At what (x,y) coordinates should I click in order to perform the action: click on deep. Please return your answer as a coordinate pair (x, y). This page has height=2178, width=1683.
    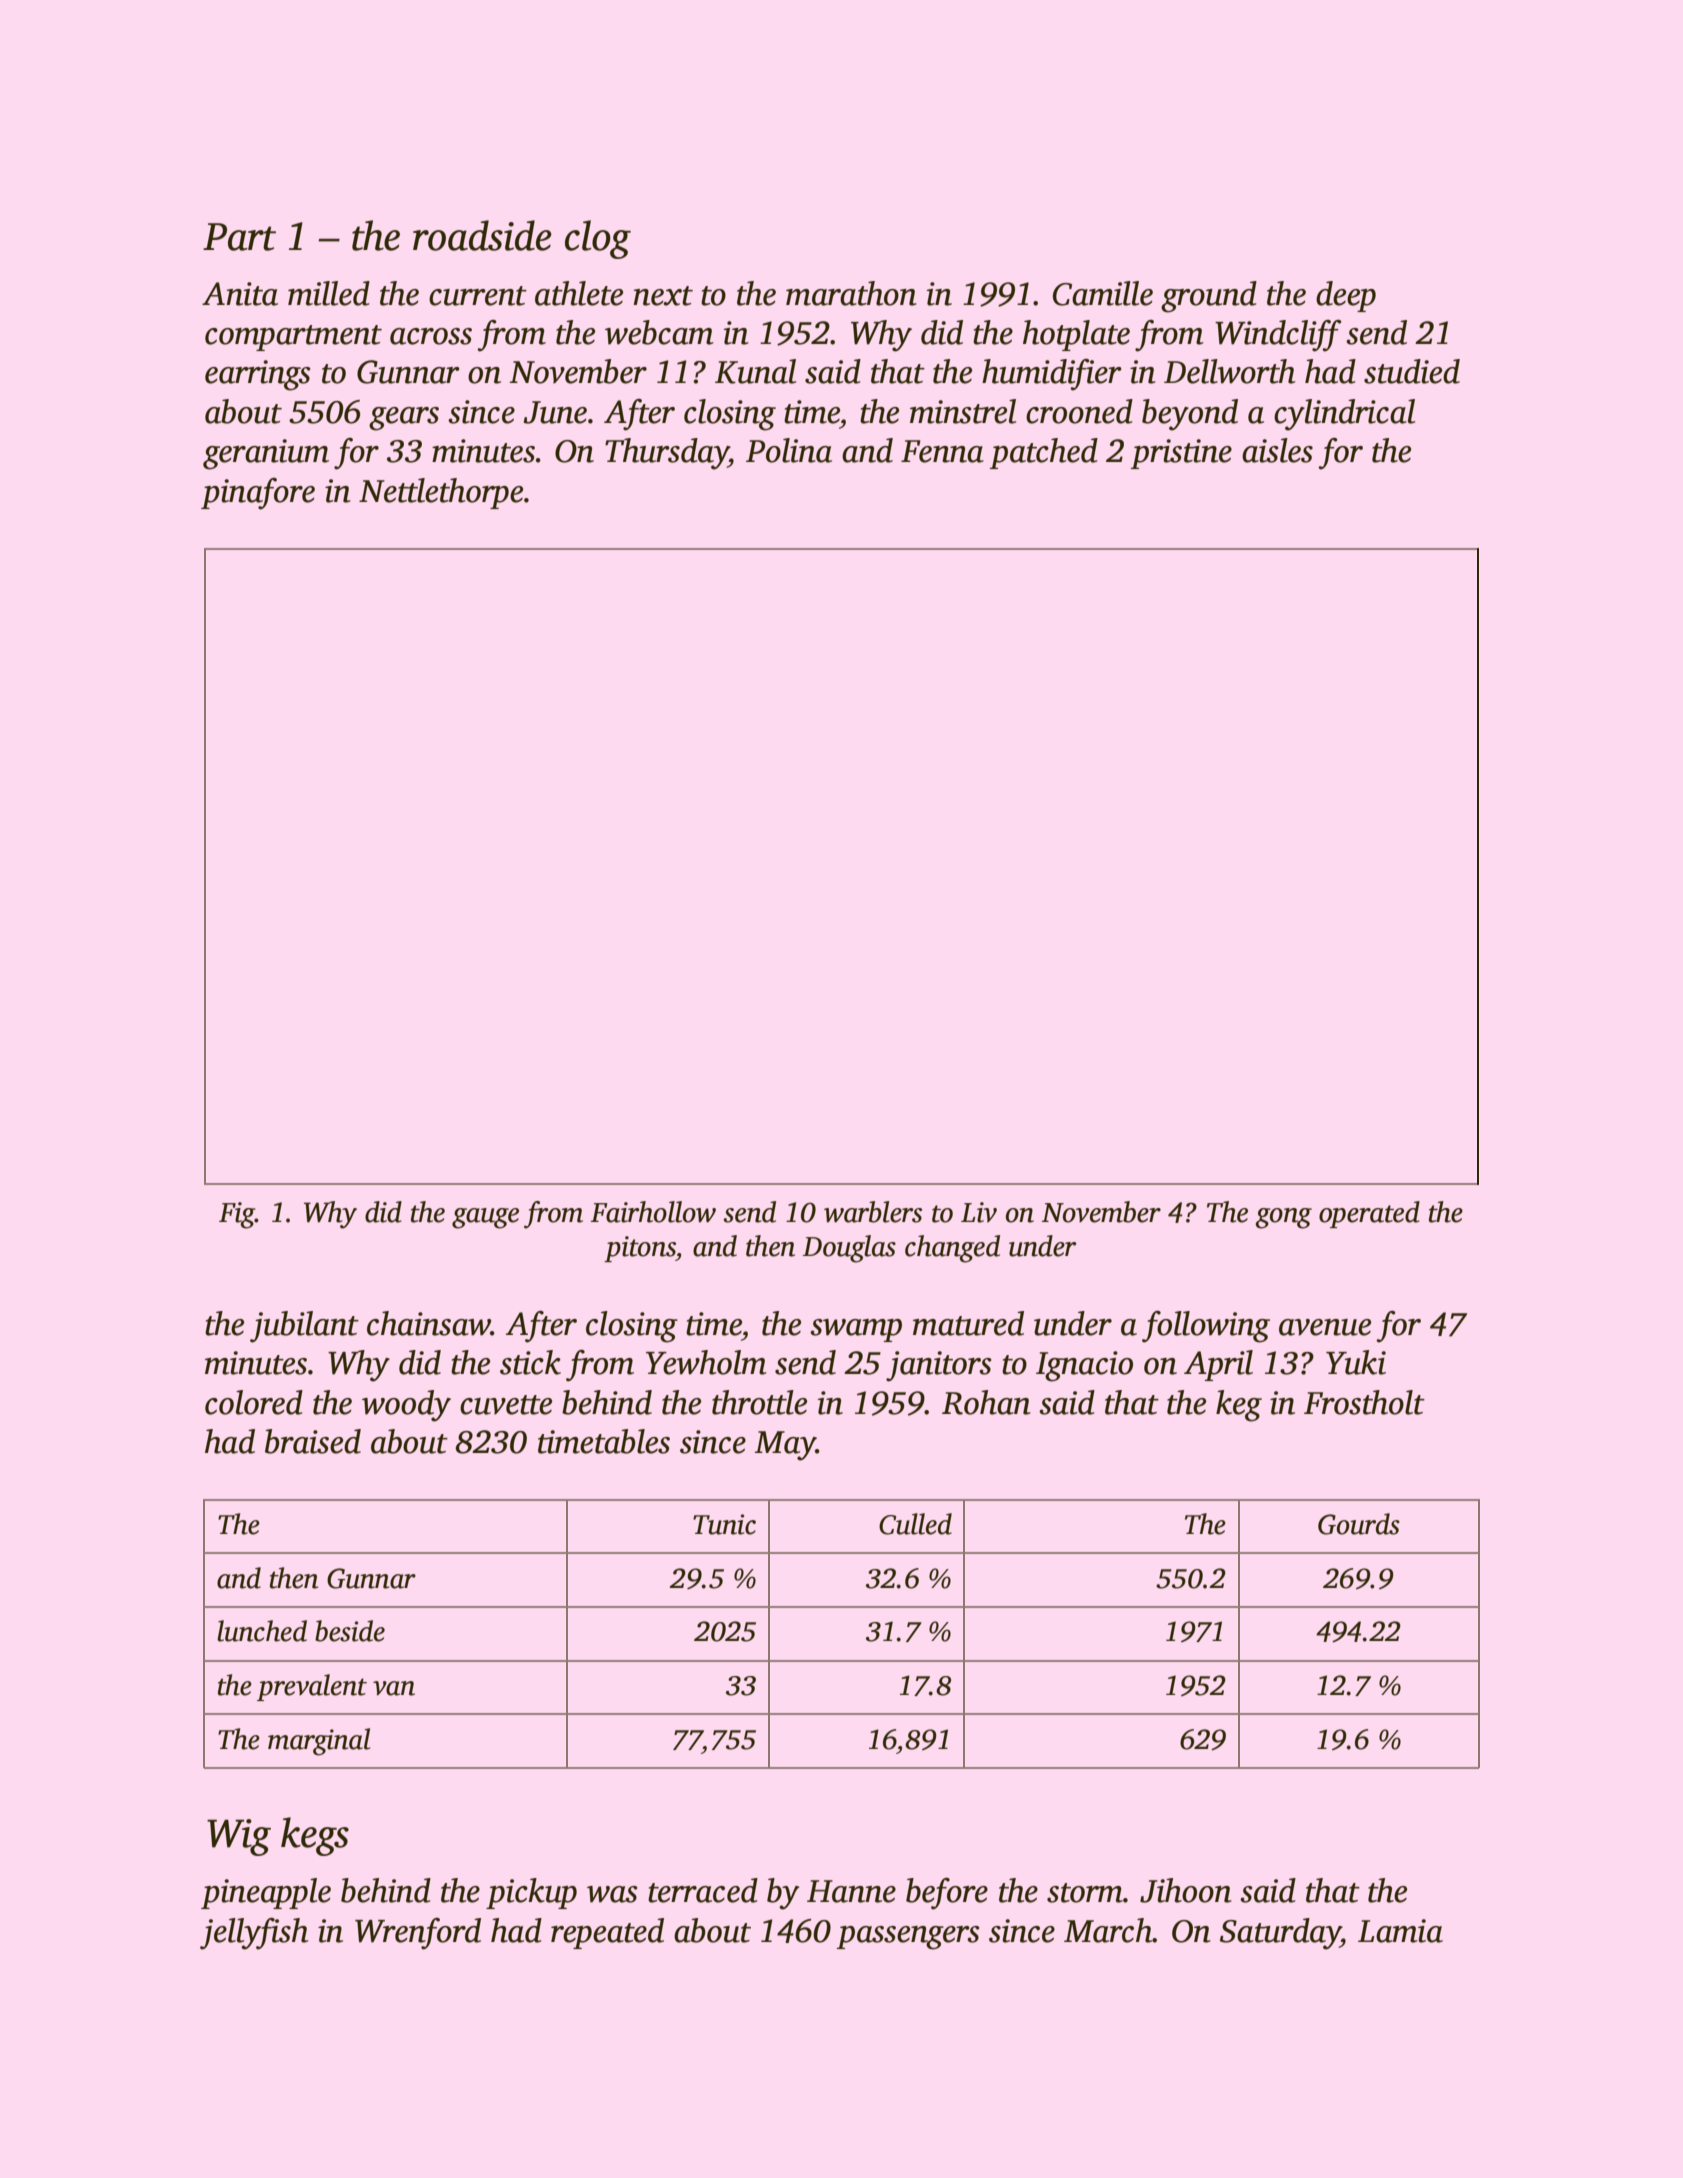
    Looking at the image, I should click on (1346, 296).
